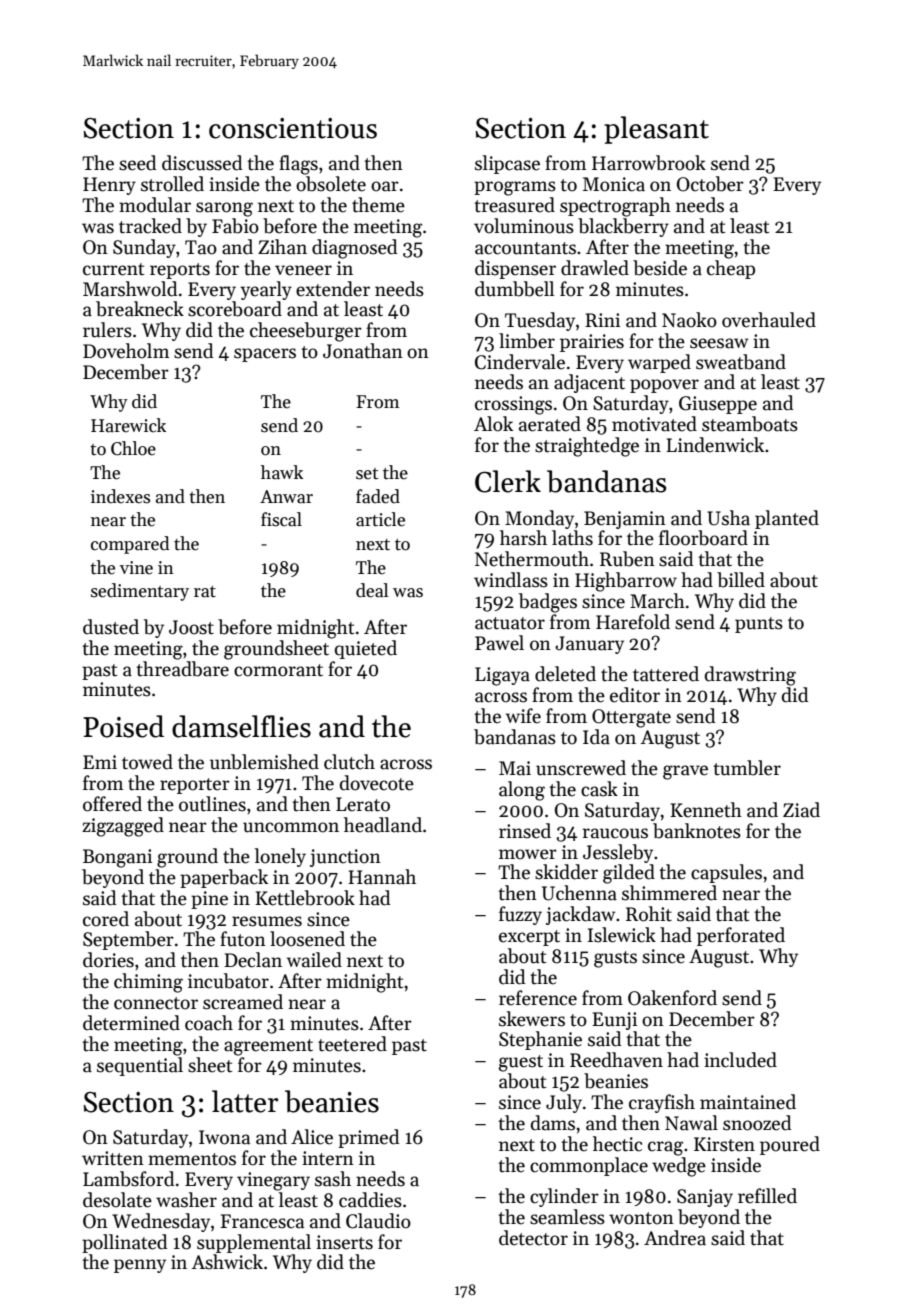 The height and width of the image is (1316, 908). I want to click on drawstring, so click(750, 676).
